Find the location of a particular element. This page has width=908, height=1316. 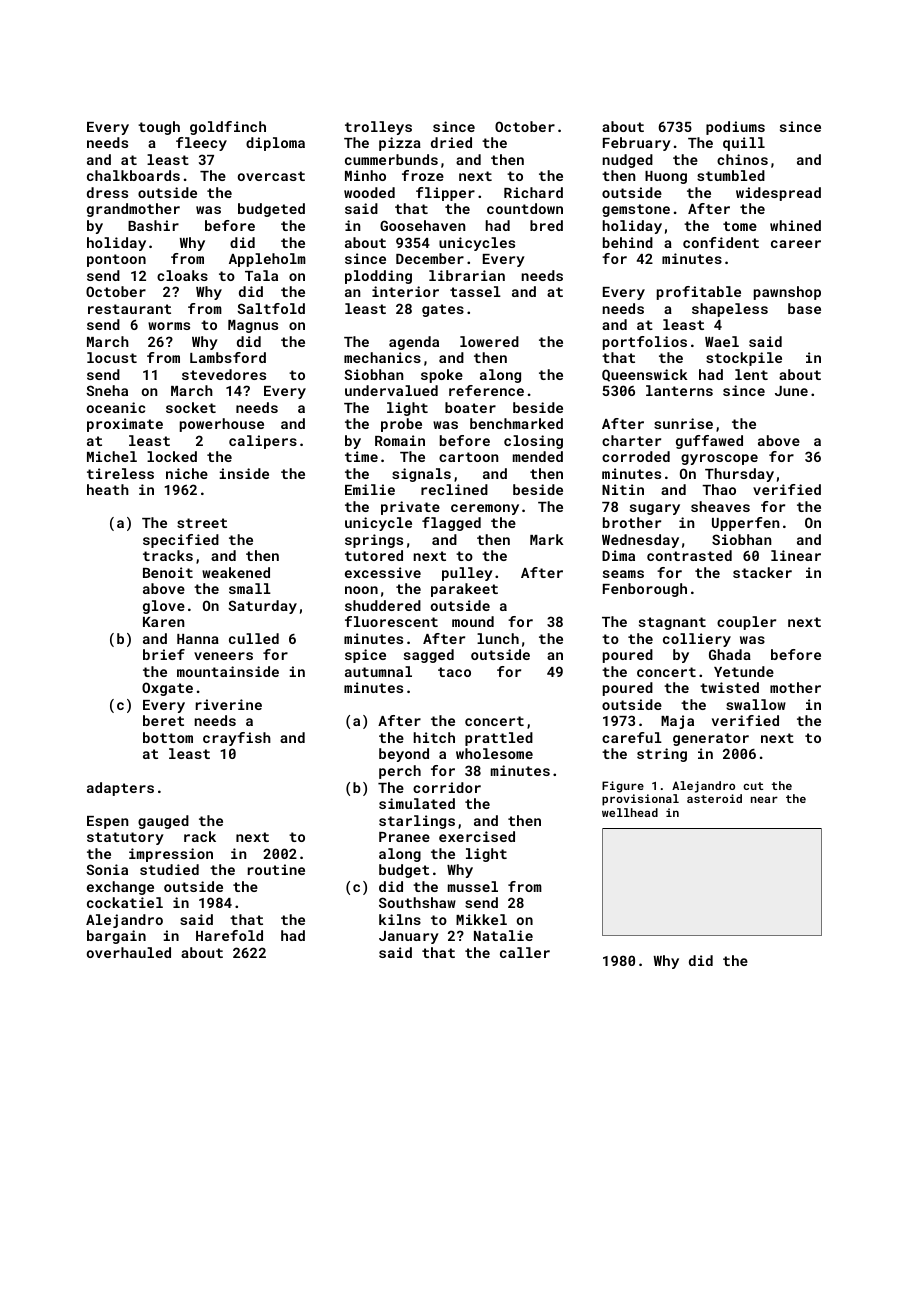

Saturday is located at coordinates (262, 607).
